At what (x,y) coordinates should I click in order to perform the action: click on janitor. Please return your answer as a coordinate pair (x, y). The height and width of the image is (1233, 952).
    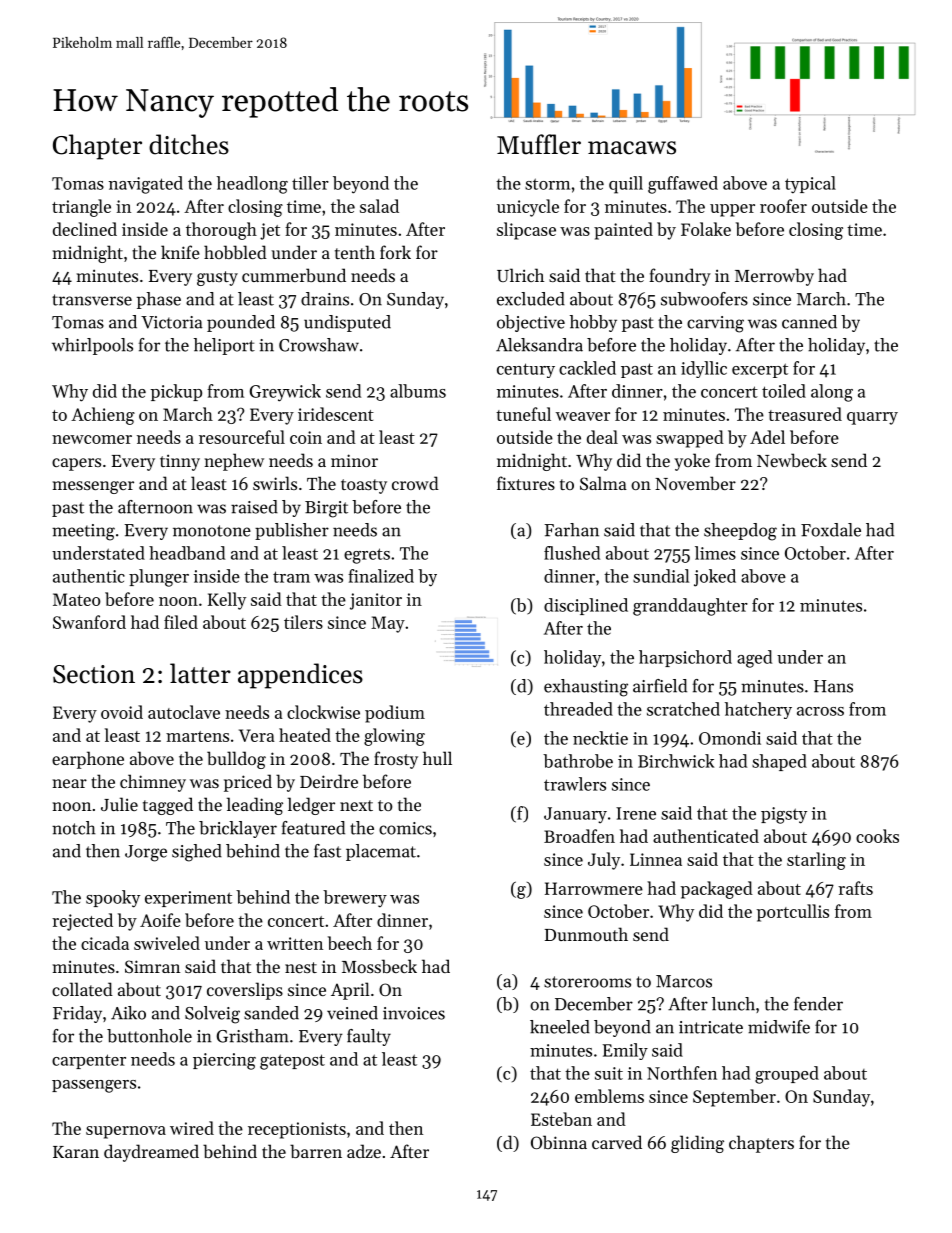
    Looking at the image, I should click on (376, 601).
